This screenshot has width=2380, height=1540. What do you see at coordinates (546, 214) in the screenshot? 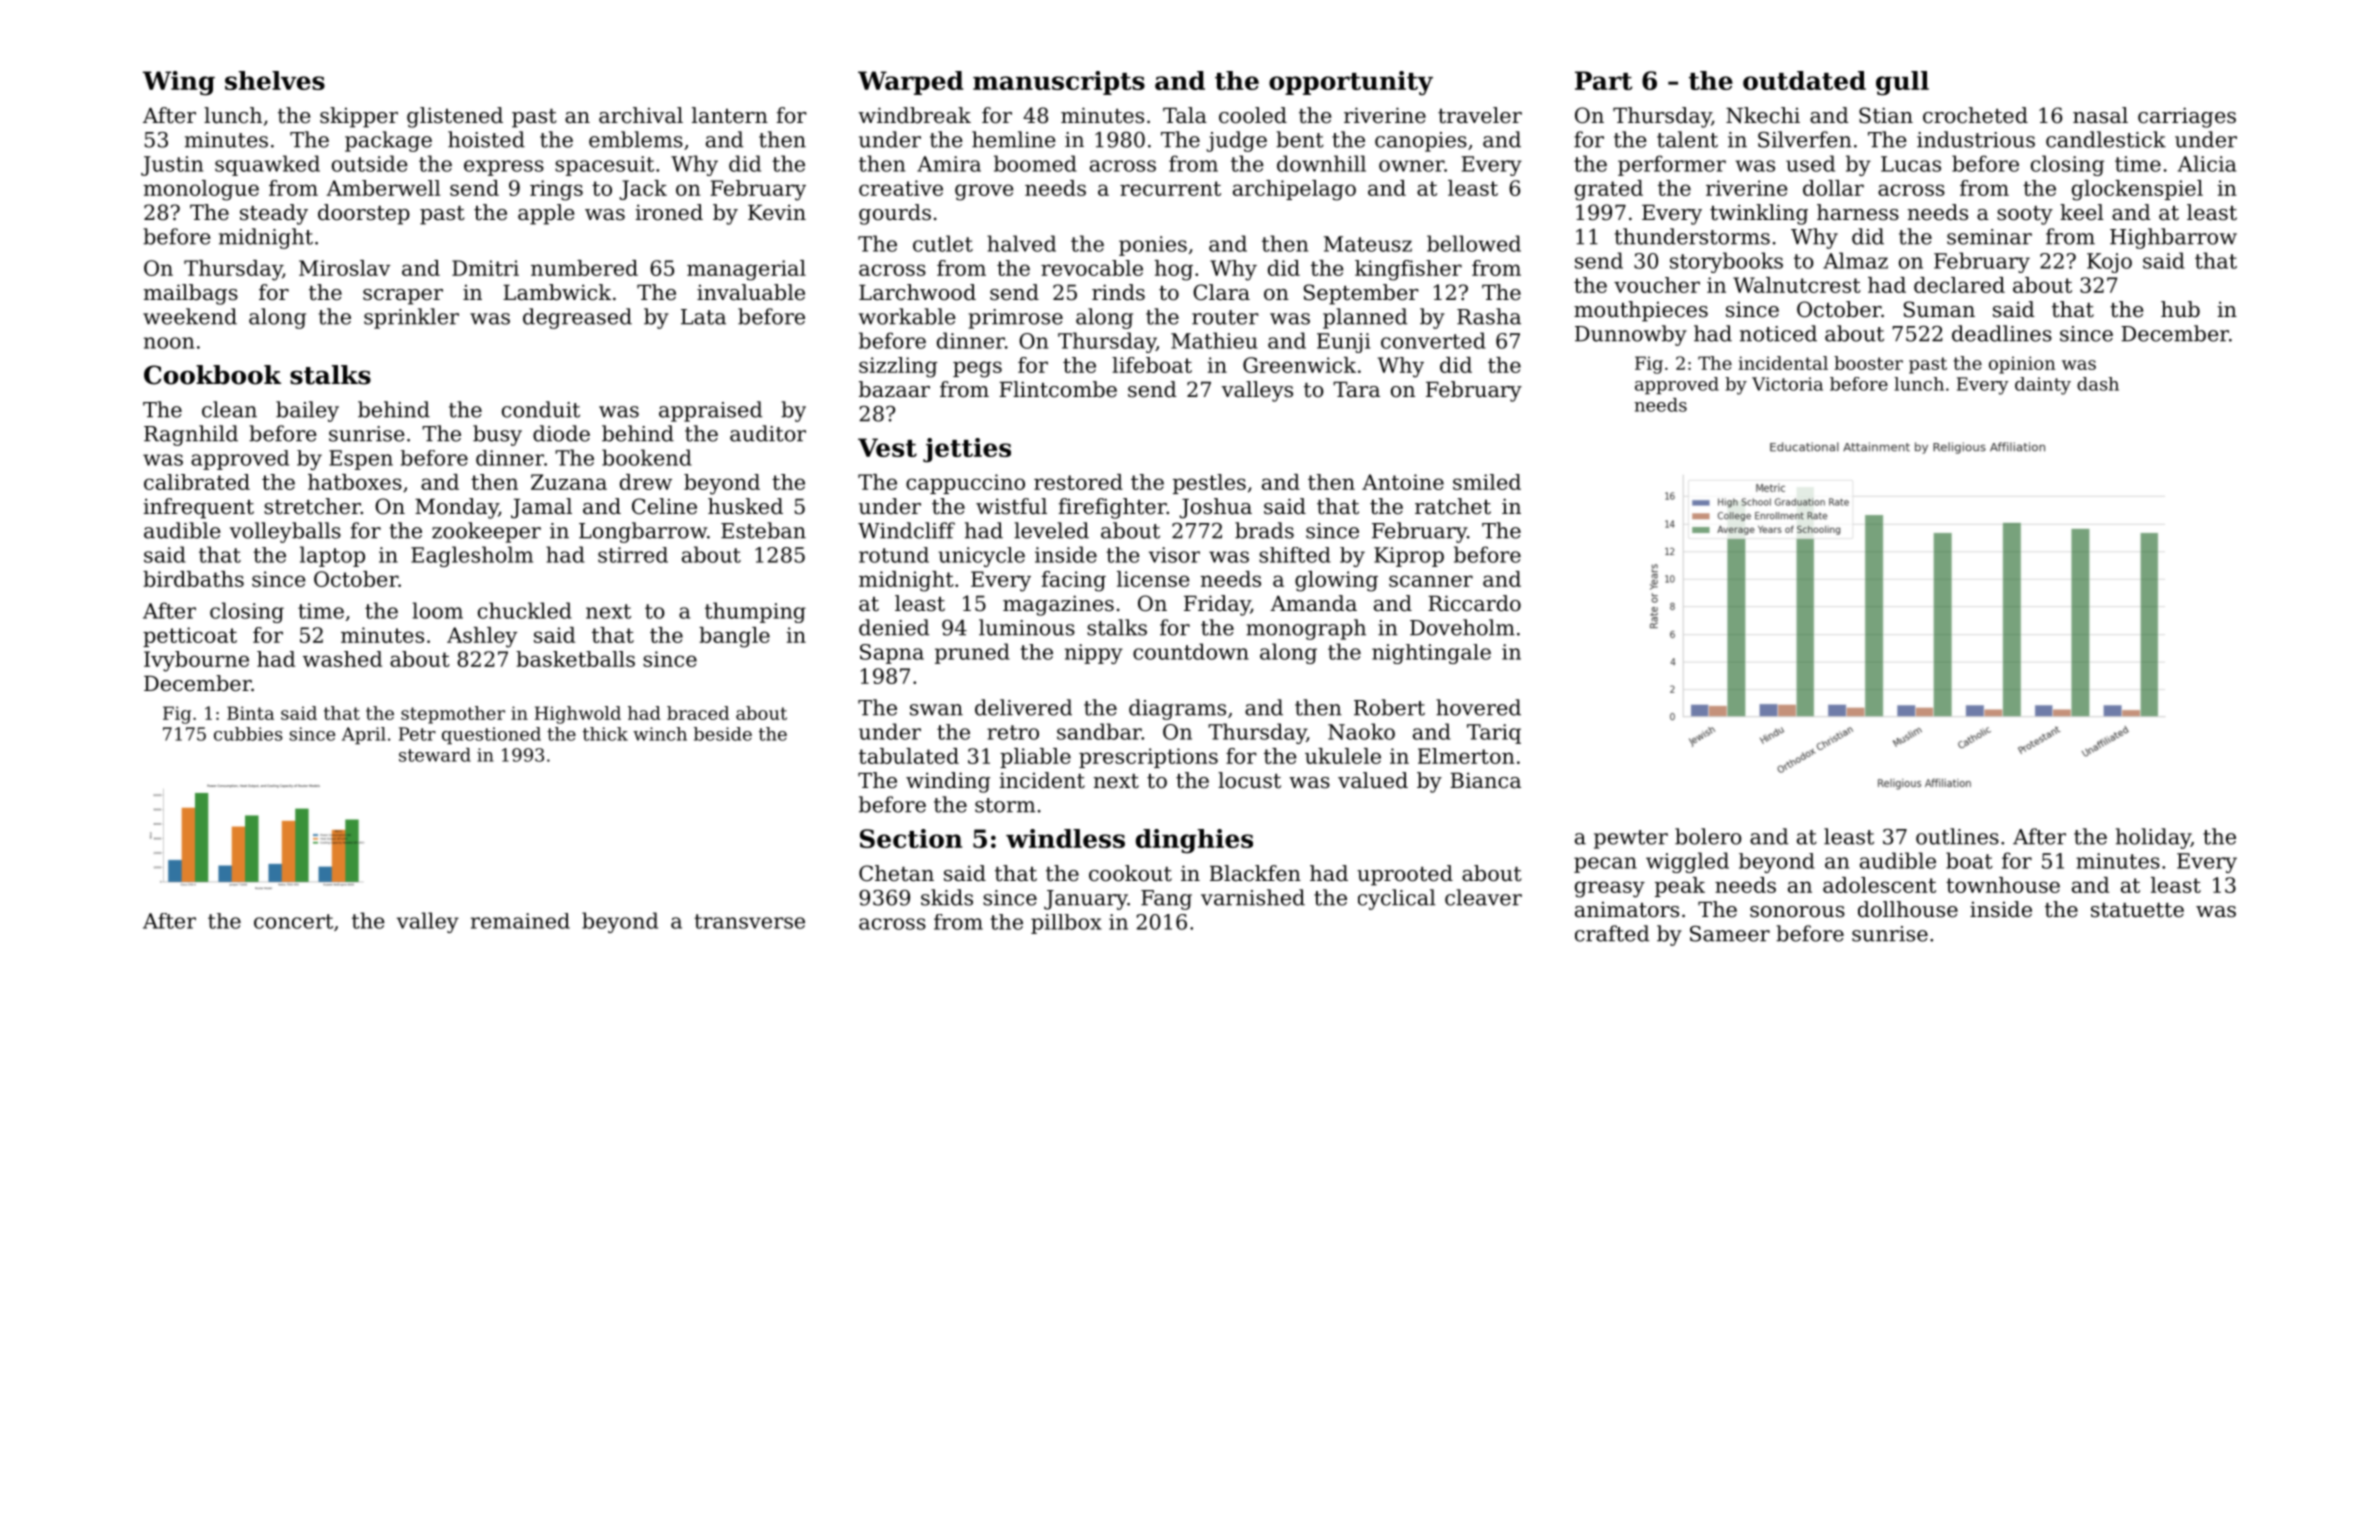
I see `apple` at bounding box center [546, 214].
